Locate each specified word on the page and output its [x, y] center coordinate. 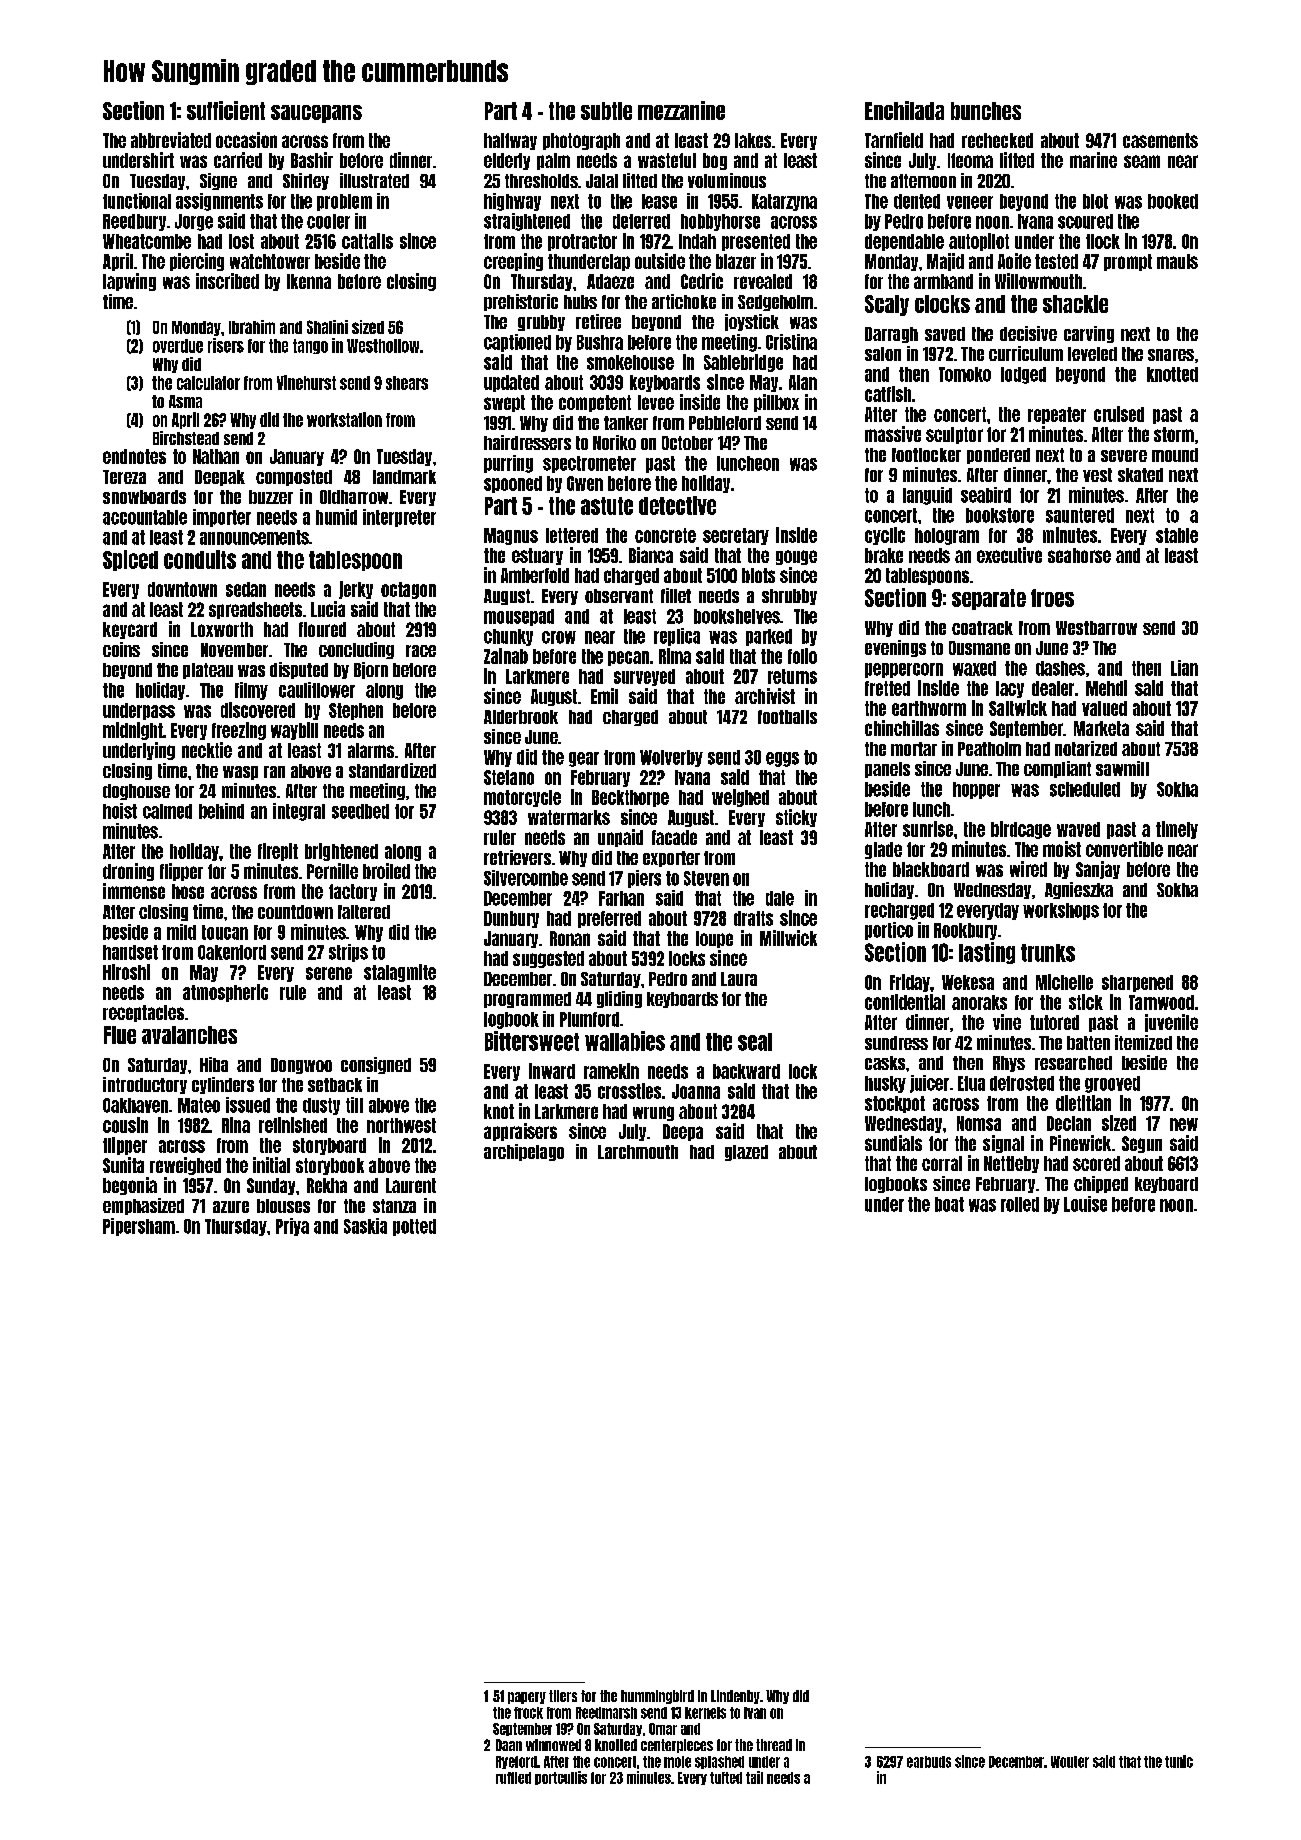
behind [221, 811]
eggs [782, 759]
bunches [986, 111]
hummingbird [657, 1697]
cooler [328, 221]
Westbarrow [1096, 628]
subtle [606, 111]
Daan [509, 1745]
